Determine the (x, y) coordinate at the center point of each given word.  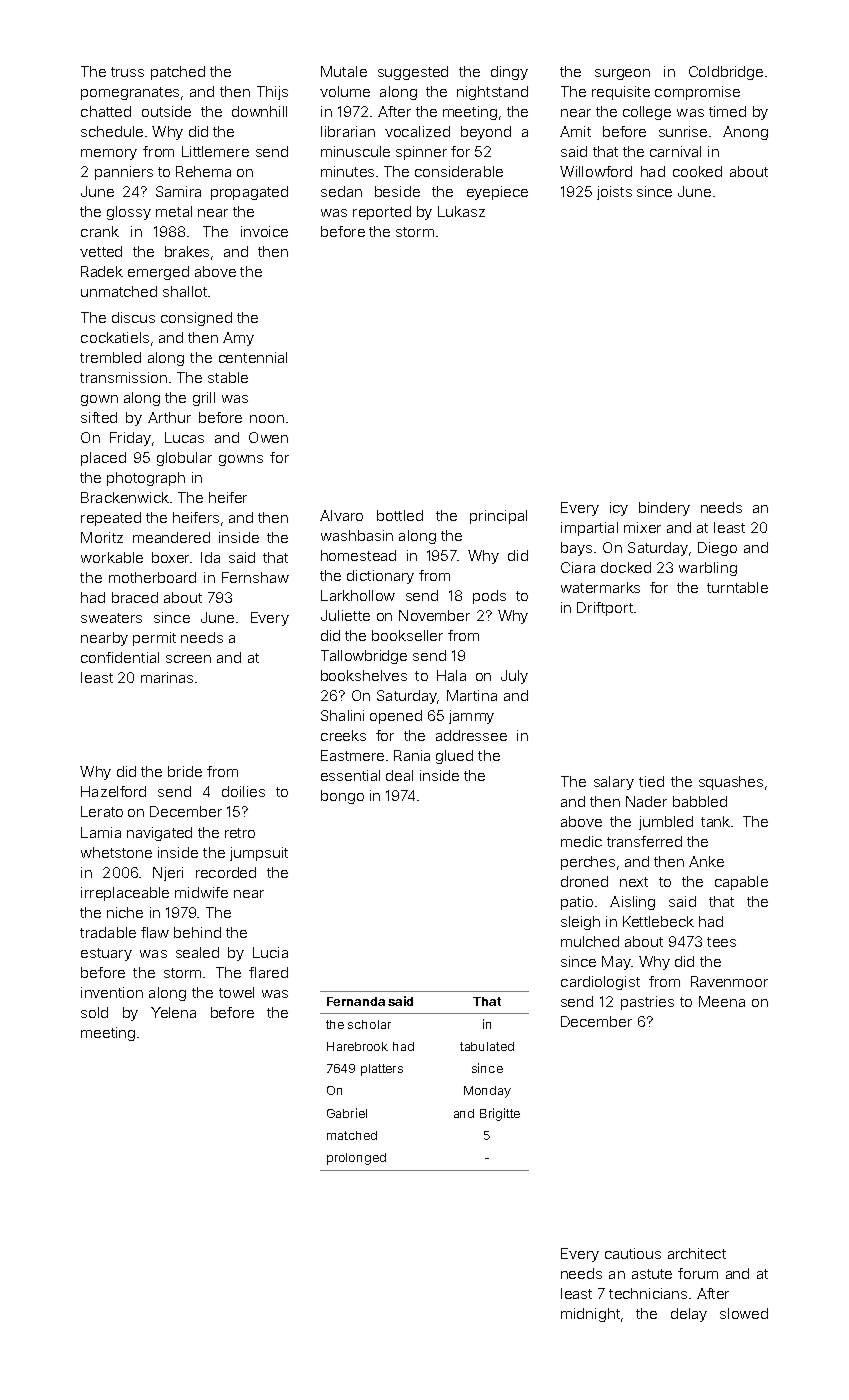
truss (127, 72)
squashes (731, 783)
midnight (590, 1315)
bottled (400, 515)
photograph (146, 479)
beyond (486, 133)
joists (614, 193)
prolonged (356, 1159)
